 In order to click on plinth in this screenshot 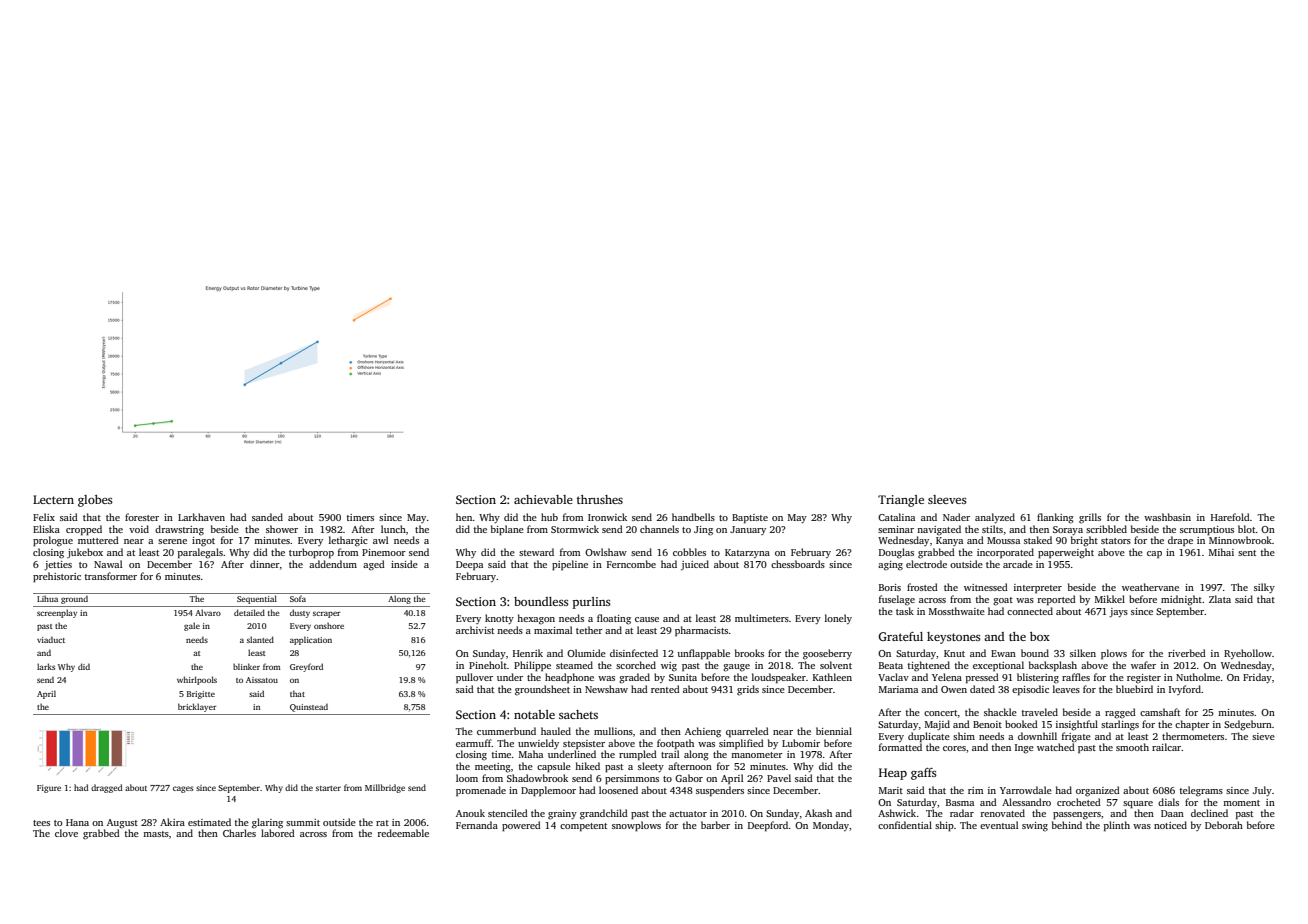, I will do `click(1117, 826)`.
